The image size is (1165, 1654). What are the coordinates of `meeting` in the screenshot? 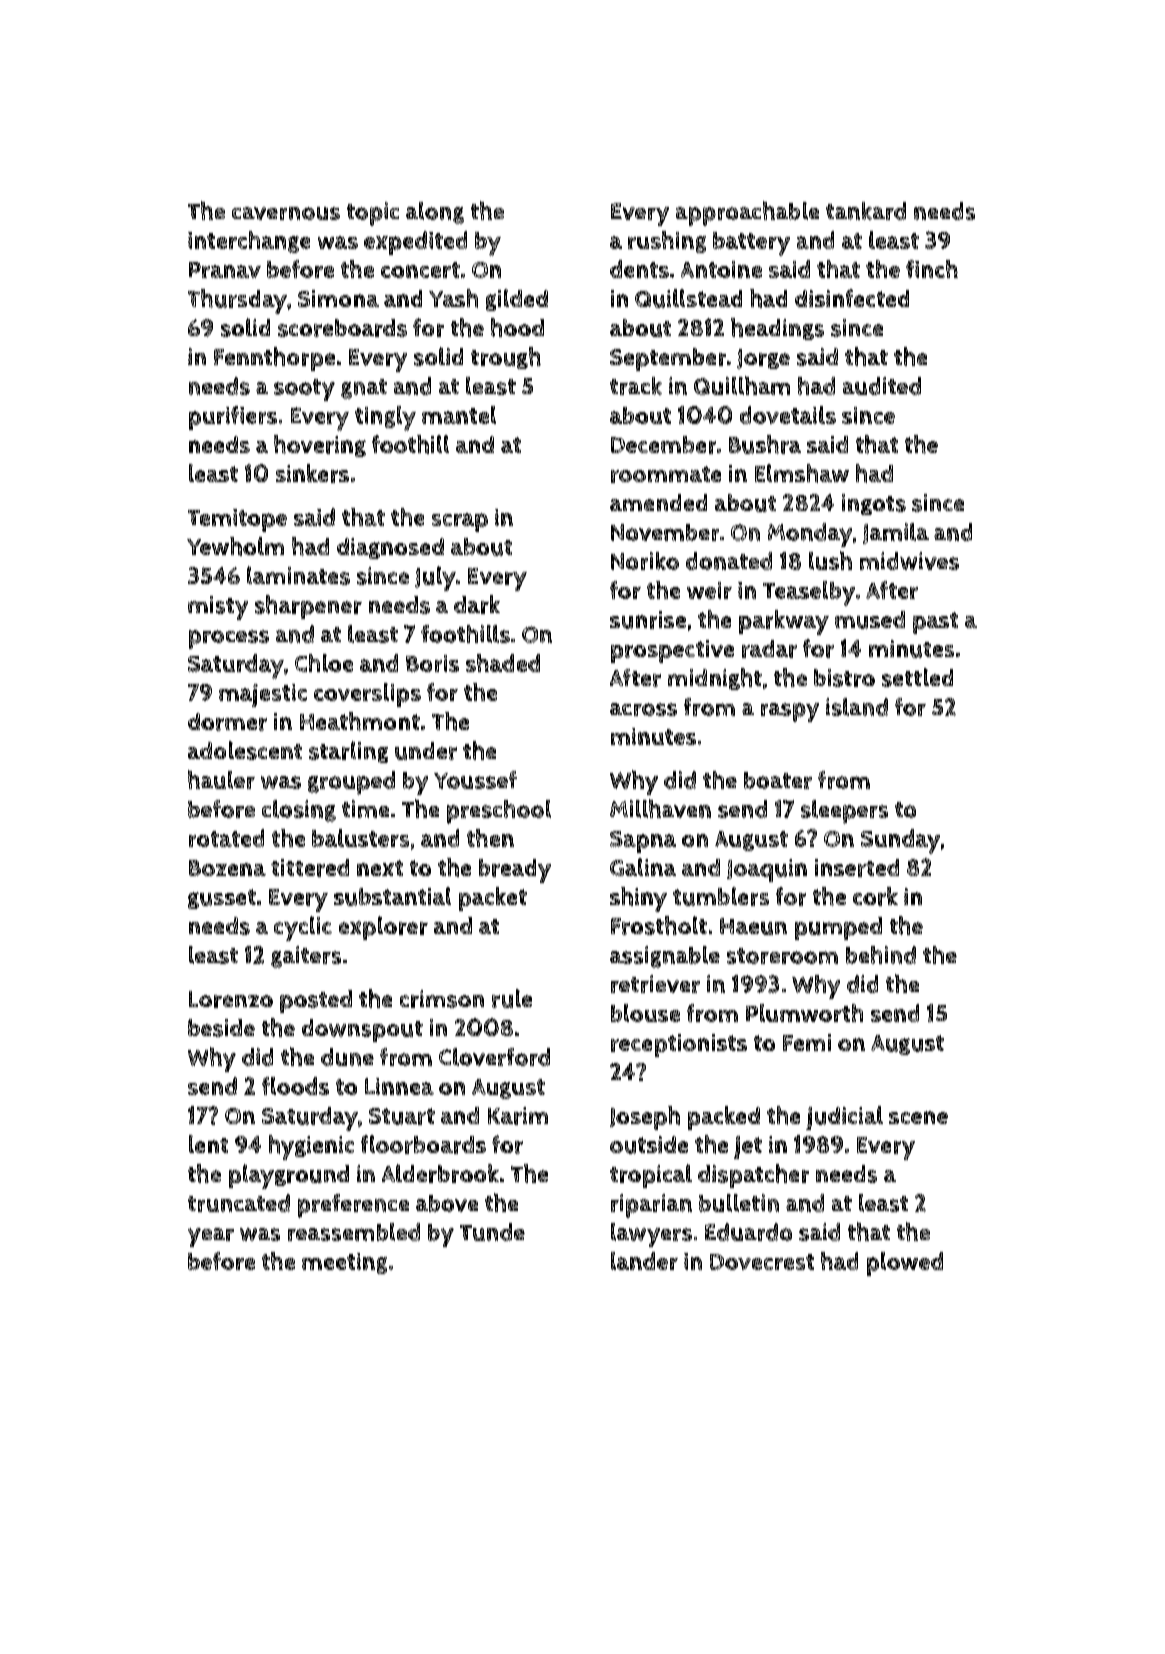 It's located at (344, 1263).
